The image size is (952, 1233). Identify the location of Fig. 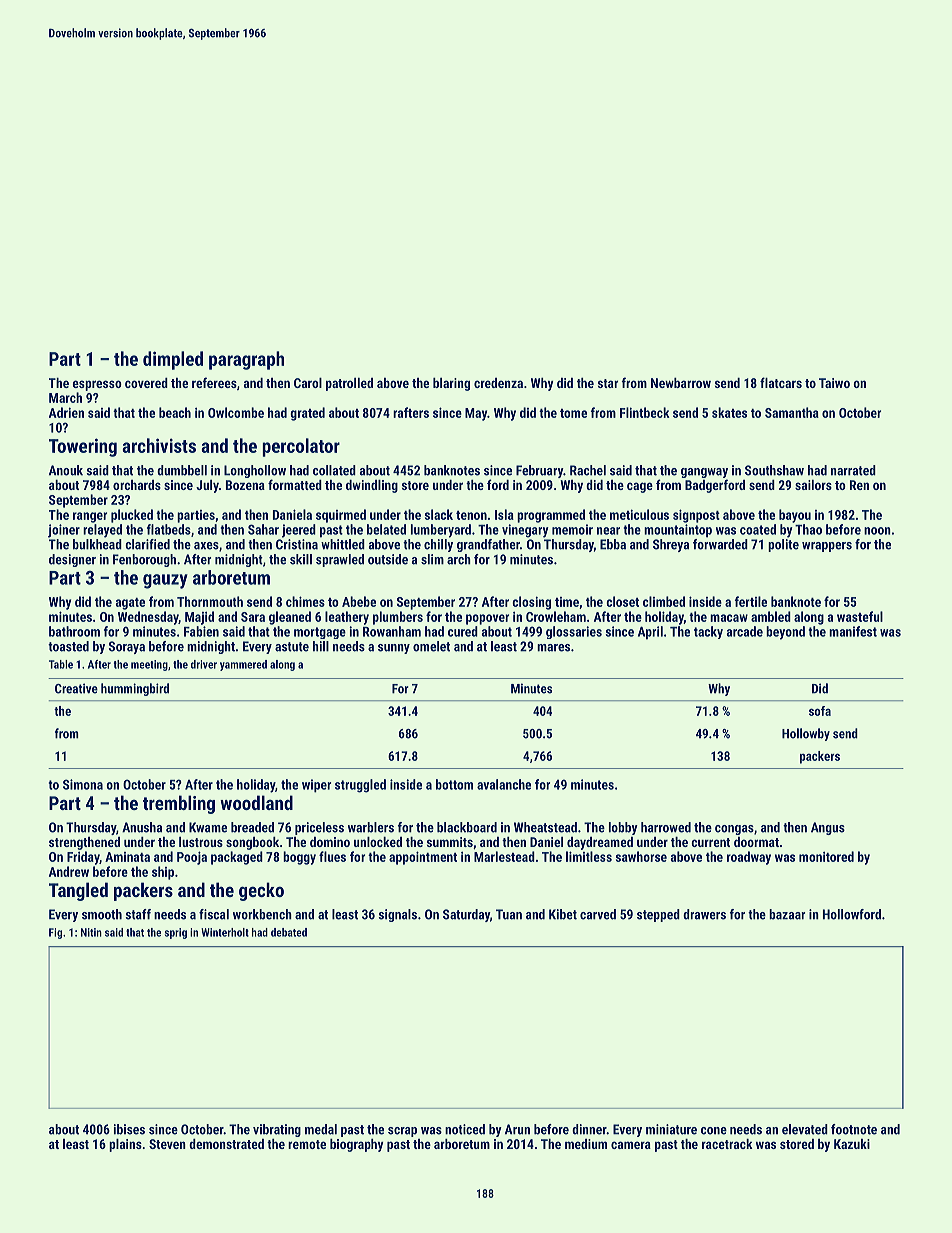
(55, 933).
